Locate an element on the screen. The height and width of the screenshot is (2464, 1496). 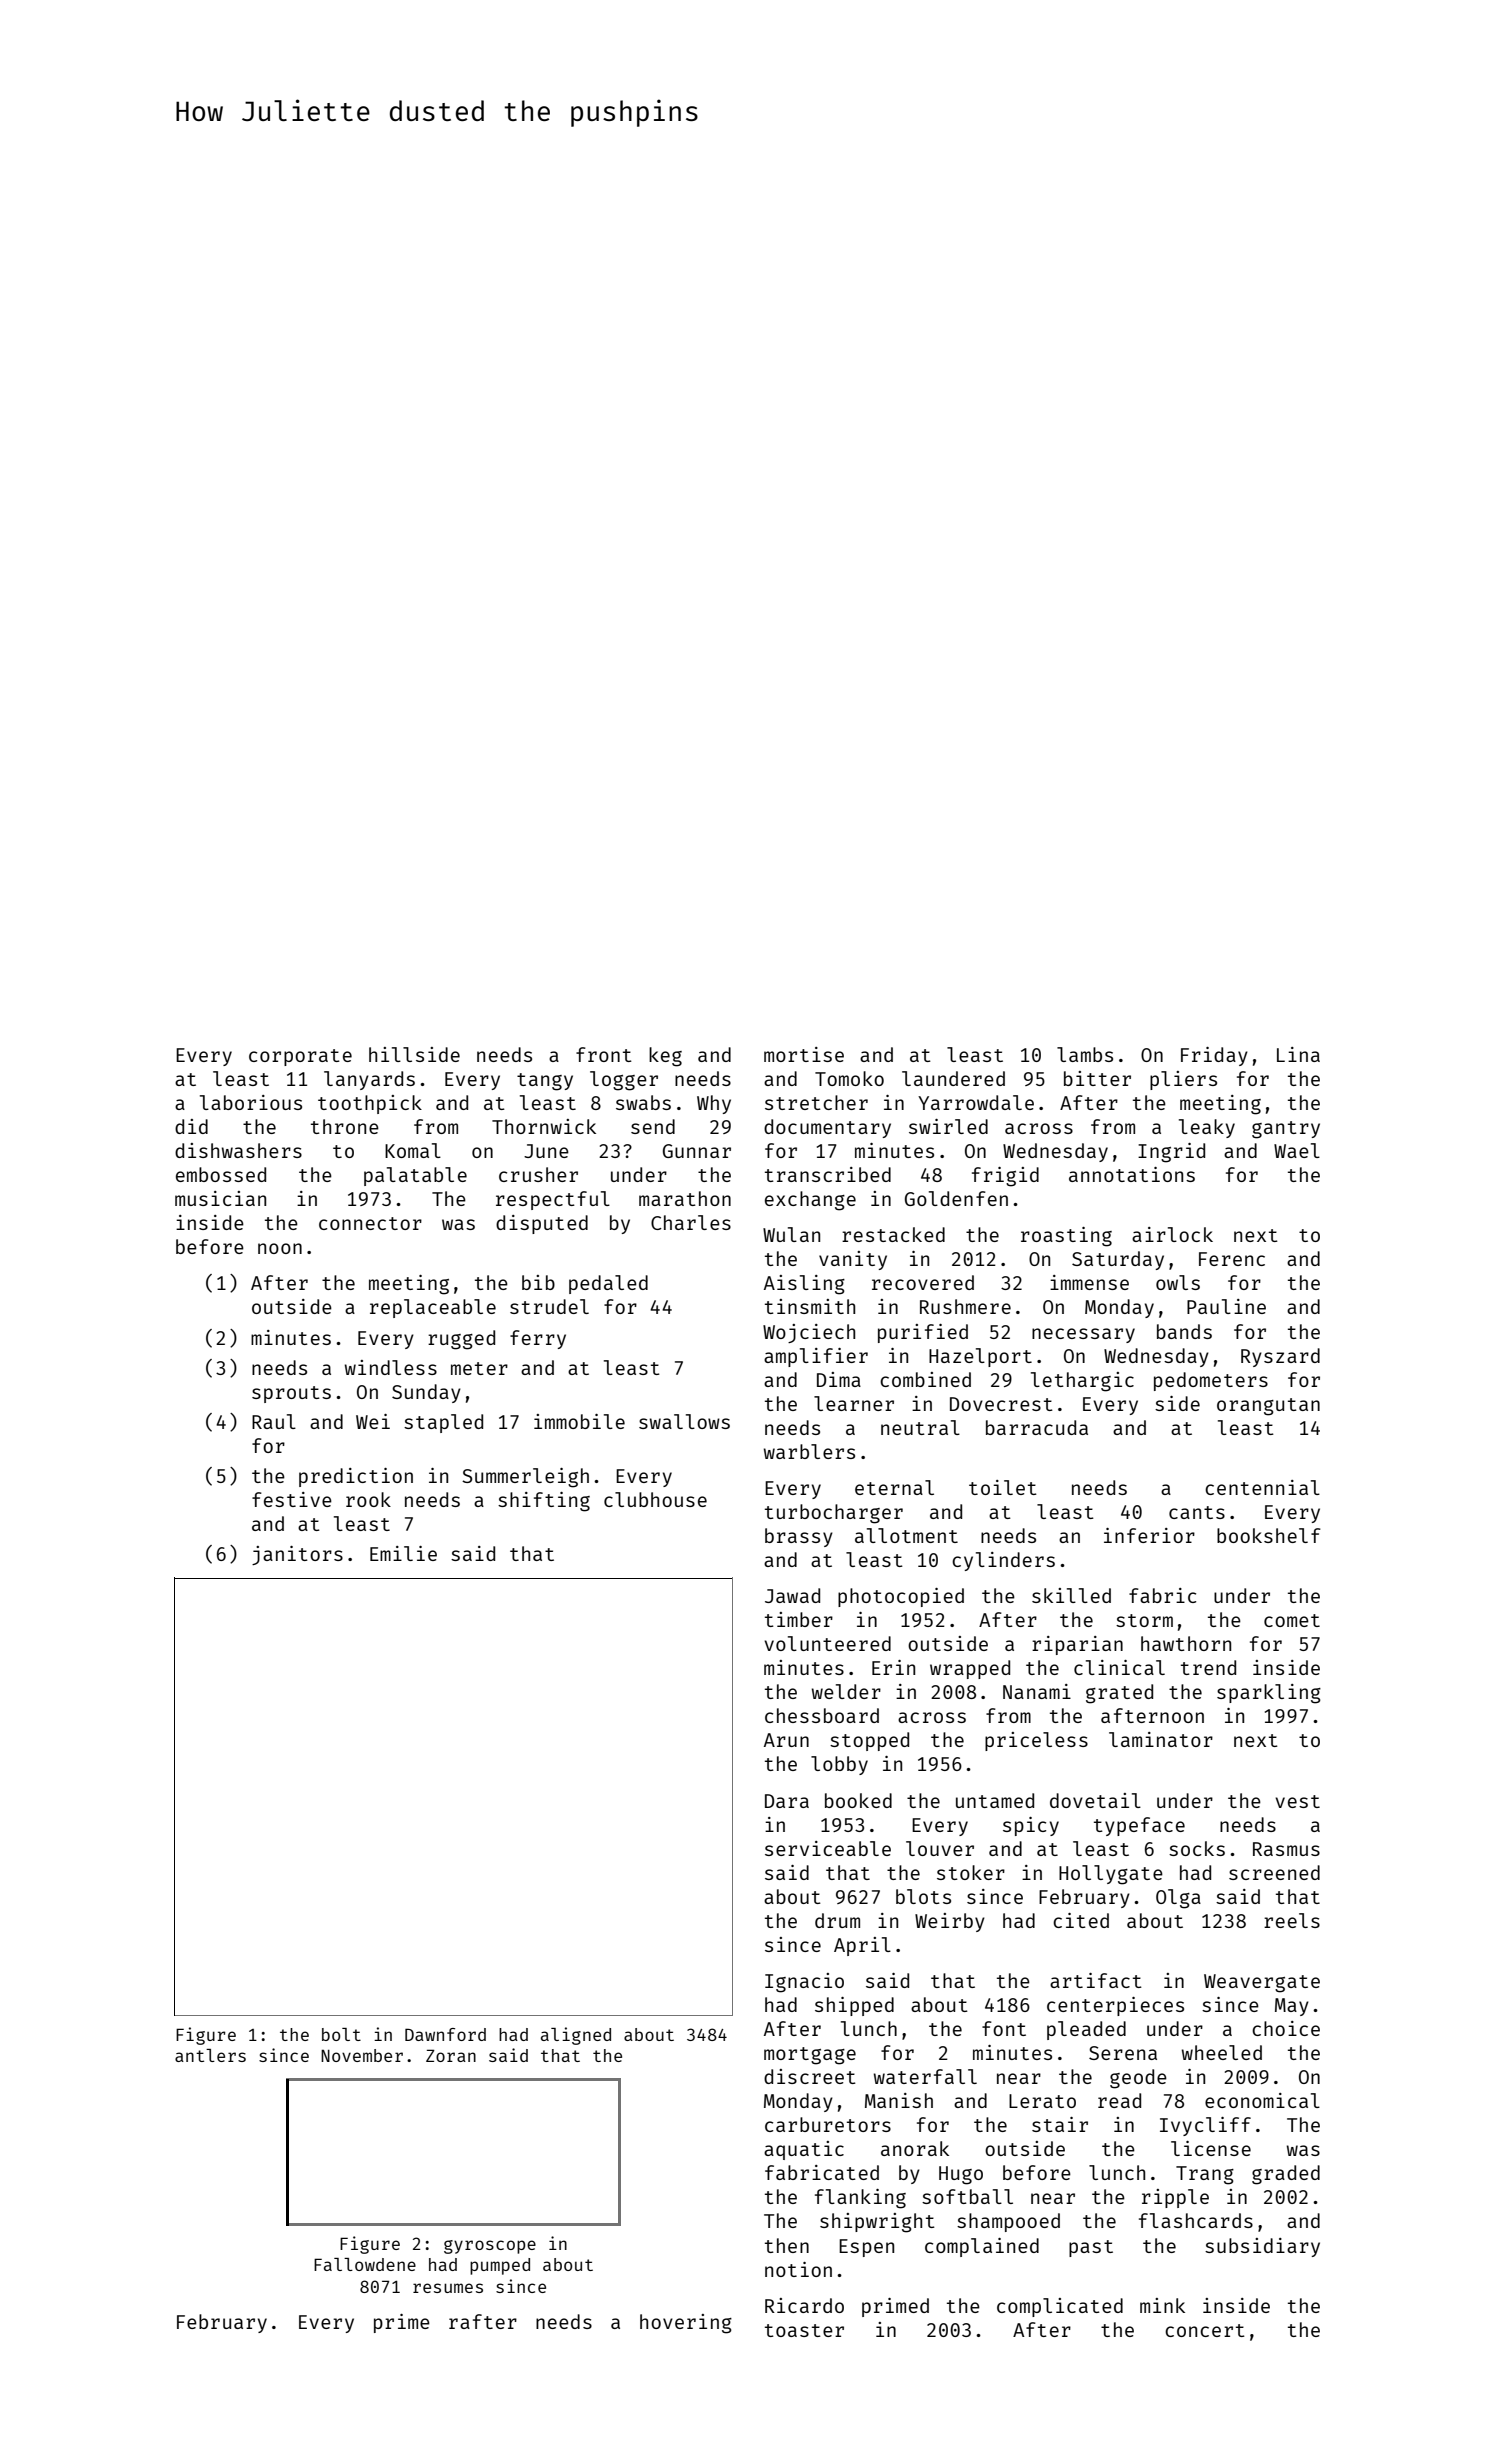
clubhouse is located at coordinates (655, 1499).
